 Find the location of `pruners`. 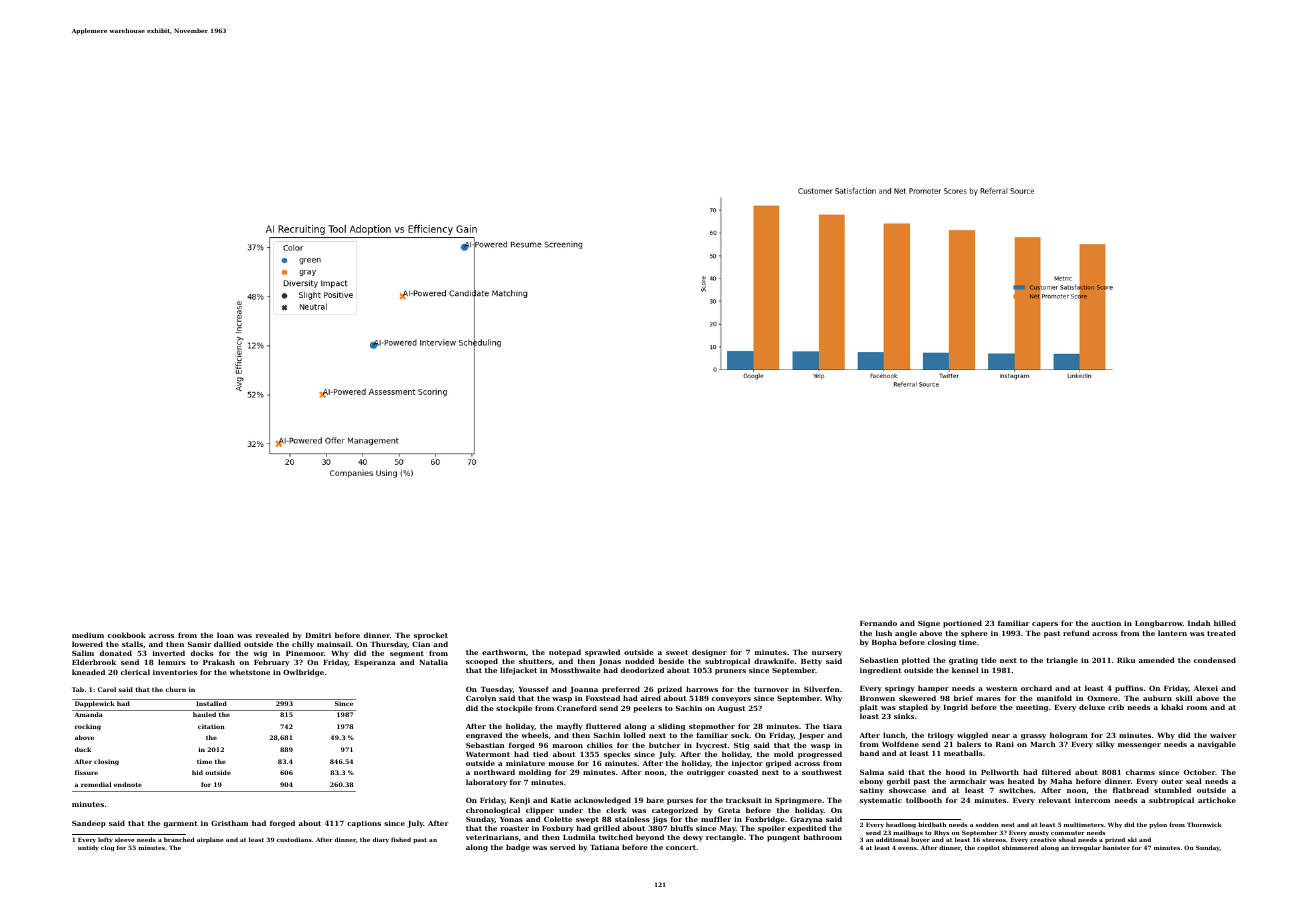

pruners is located at coordinates (730, 672).
